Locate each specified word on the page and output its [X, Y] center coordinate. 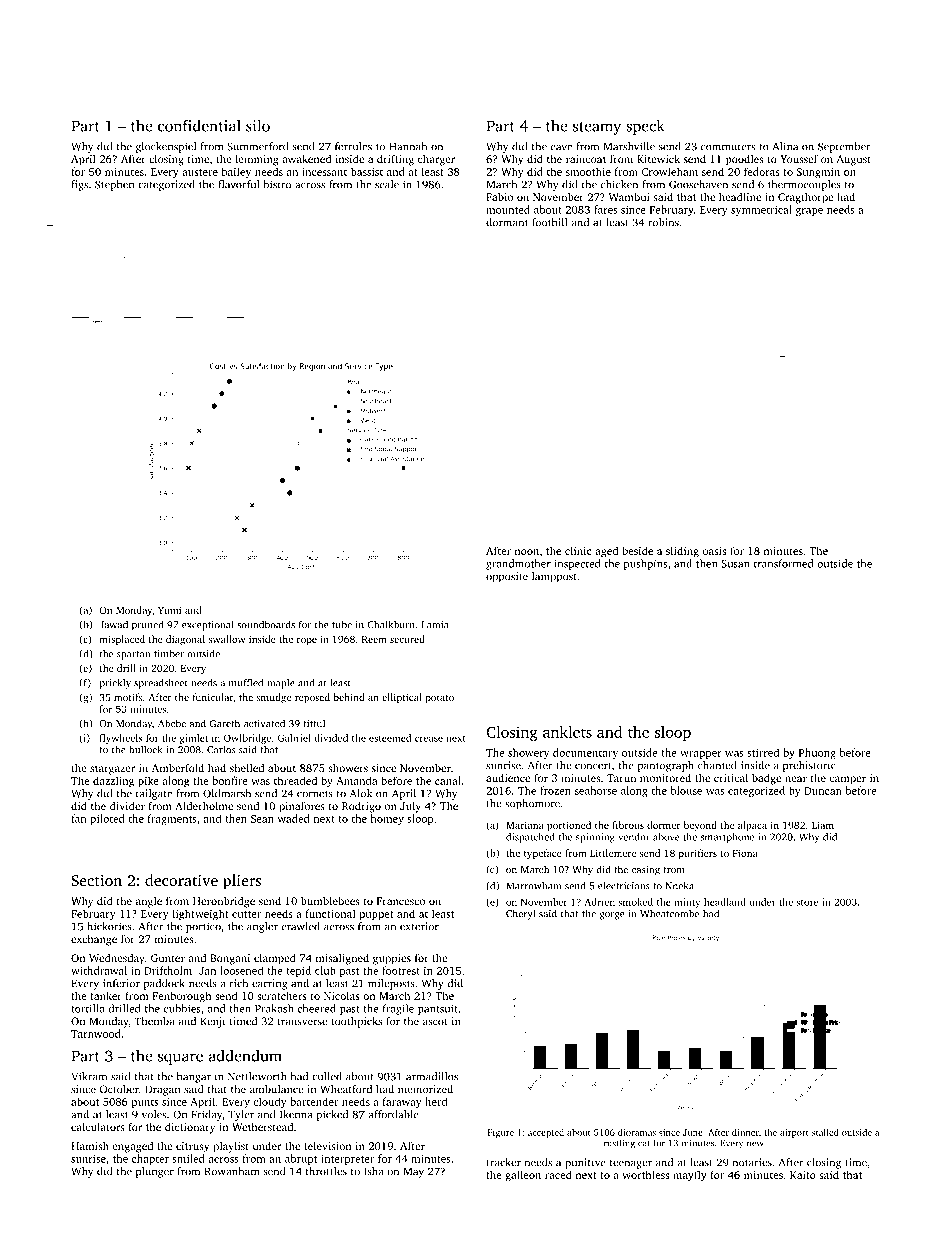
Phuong [817, 753]
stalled [825, 1132]
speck [645, 127]
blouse [686, 790]
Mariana [525, 825]
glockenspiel [166, 147]
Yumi [169, 610]
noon [527, 552]
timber [169, 654]
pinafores [302, 807]
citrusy [193, 1147]
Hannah [408, 146]
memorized [425, 1089]
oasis [714, 551]
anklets [567, 732]
